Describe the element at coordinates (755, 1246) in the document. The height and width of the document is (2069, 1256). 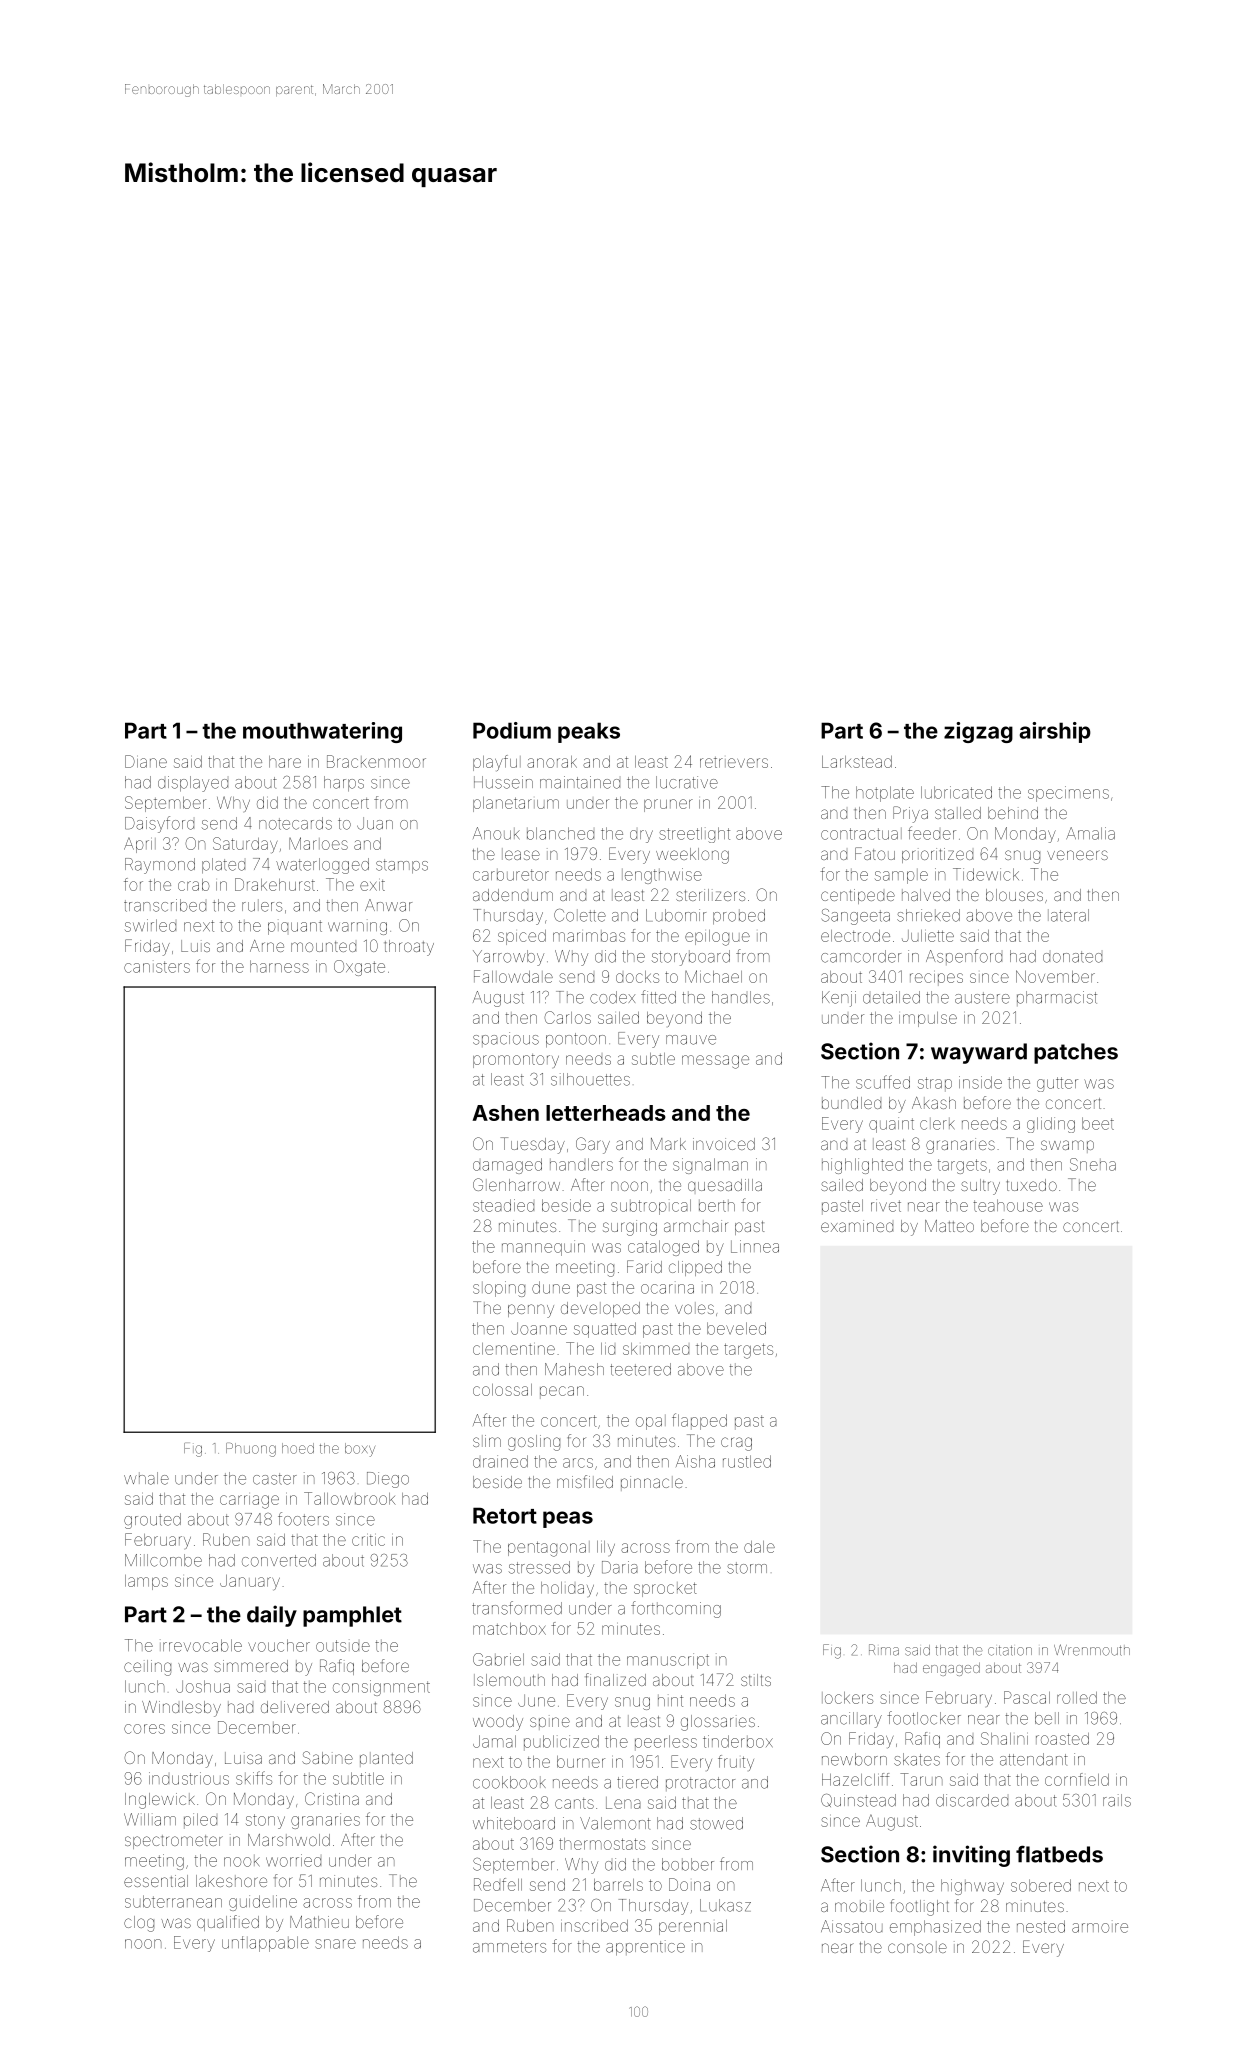
I see `Linnea` at that location.
